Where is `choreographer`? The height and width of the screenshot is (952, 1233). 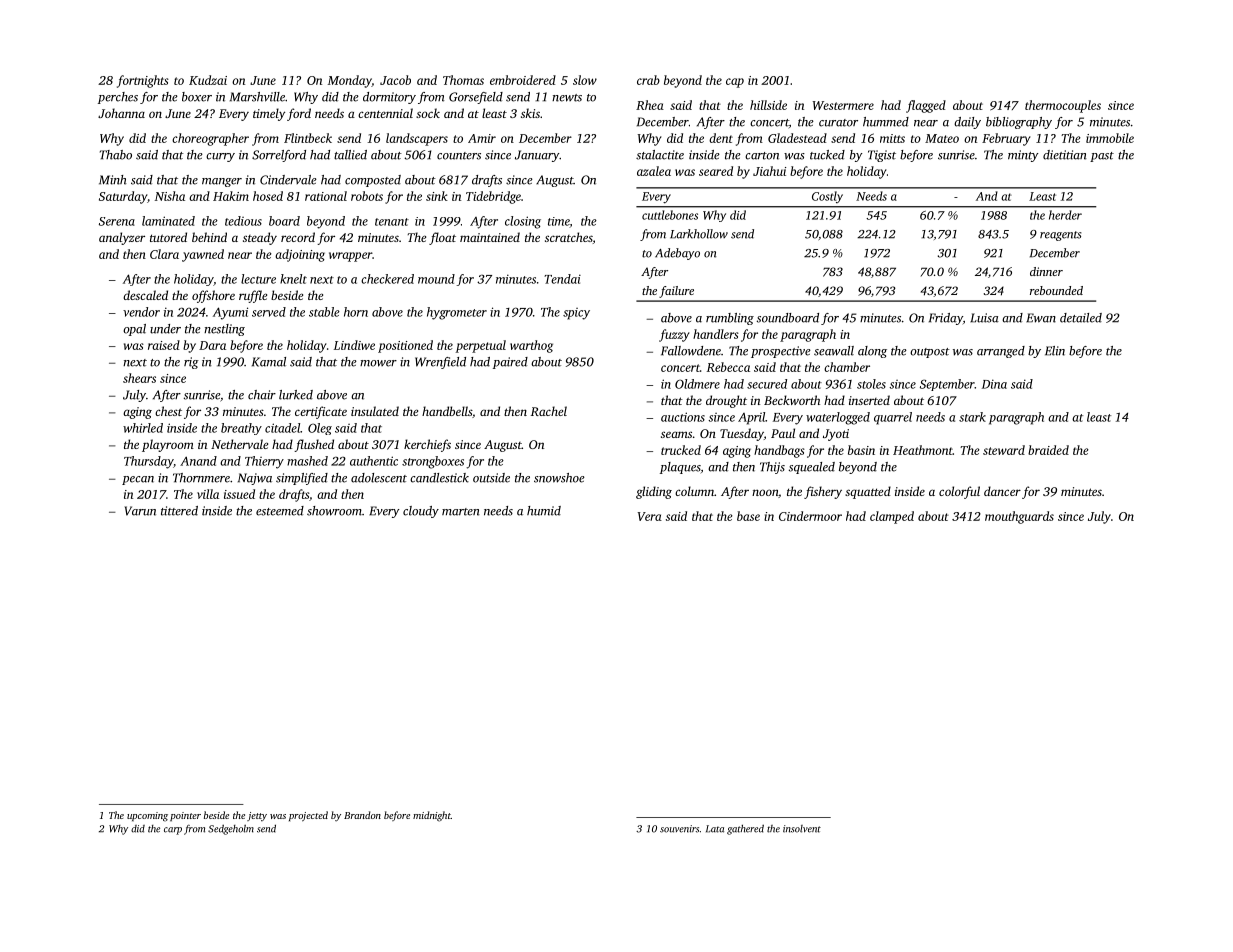
choreographer is located at coordinates (210, 139).
